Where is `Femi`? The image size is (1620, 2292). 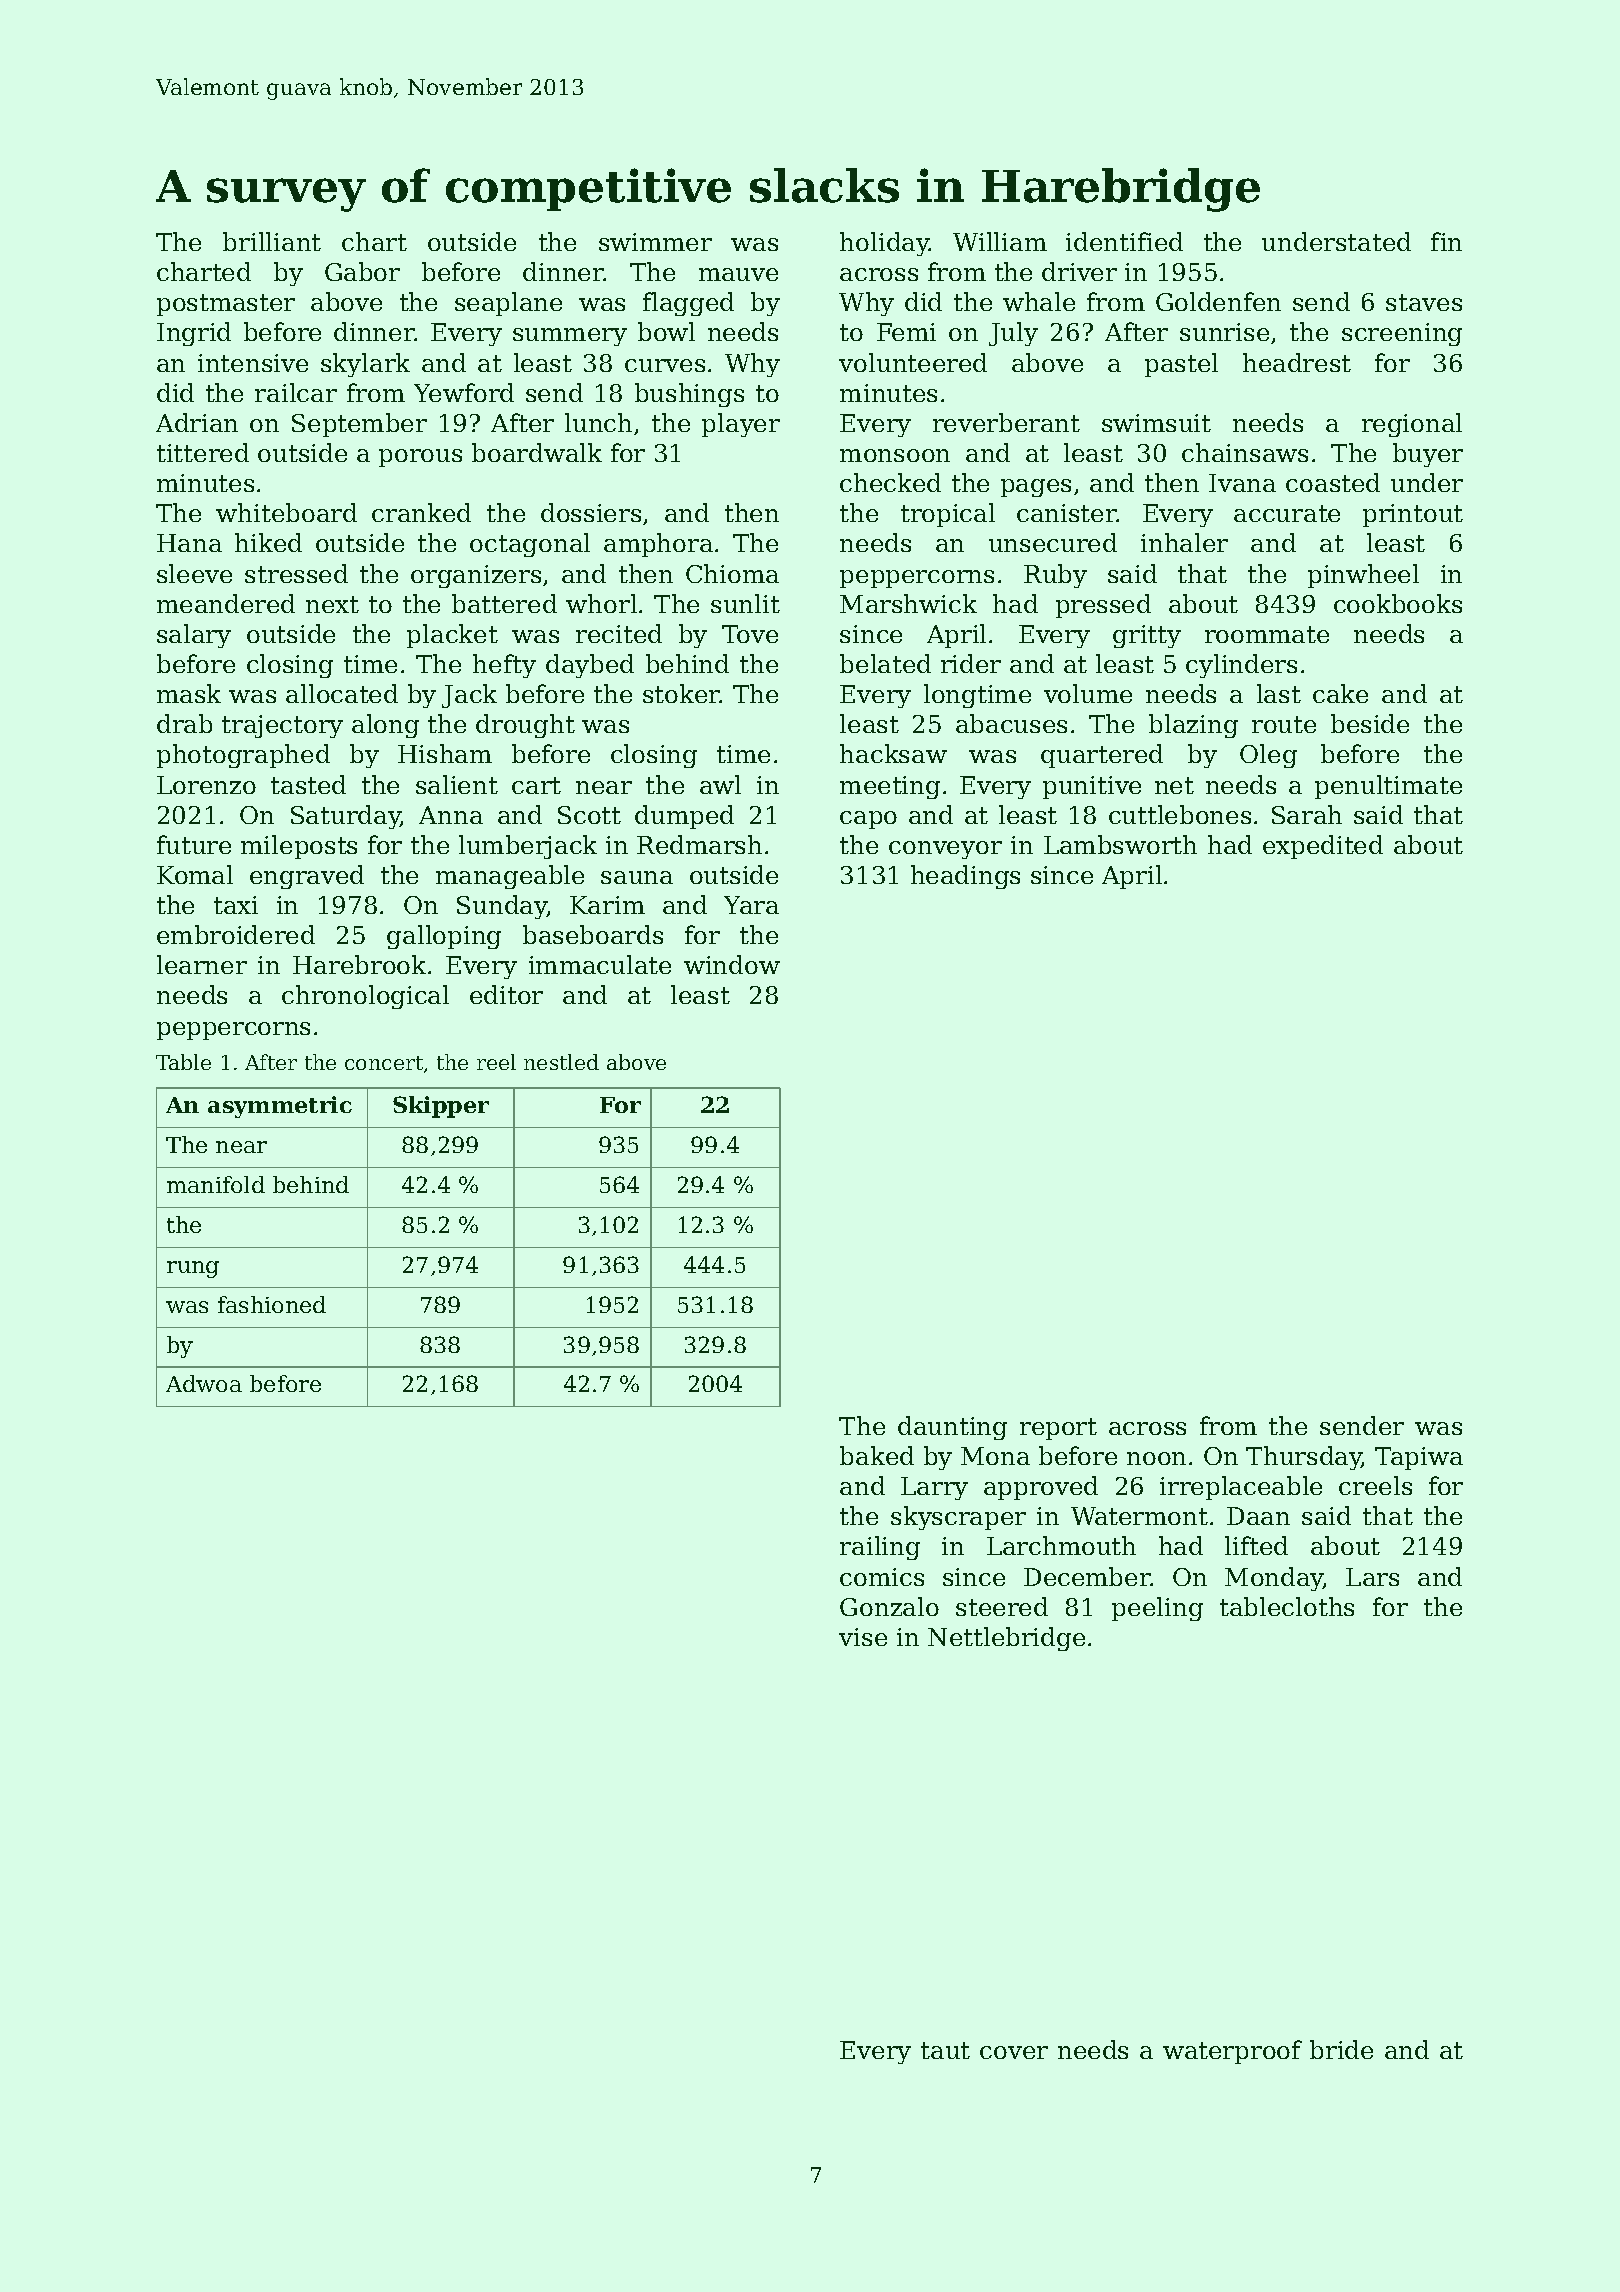 Femi is located at coordinates (906, 332).
